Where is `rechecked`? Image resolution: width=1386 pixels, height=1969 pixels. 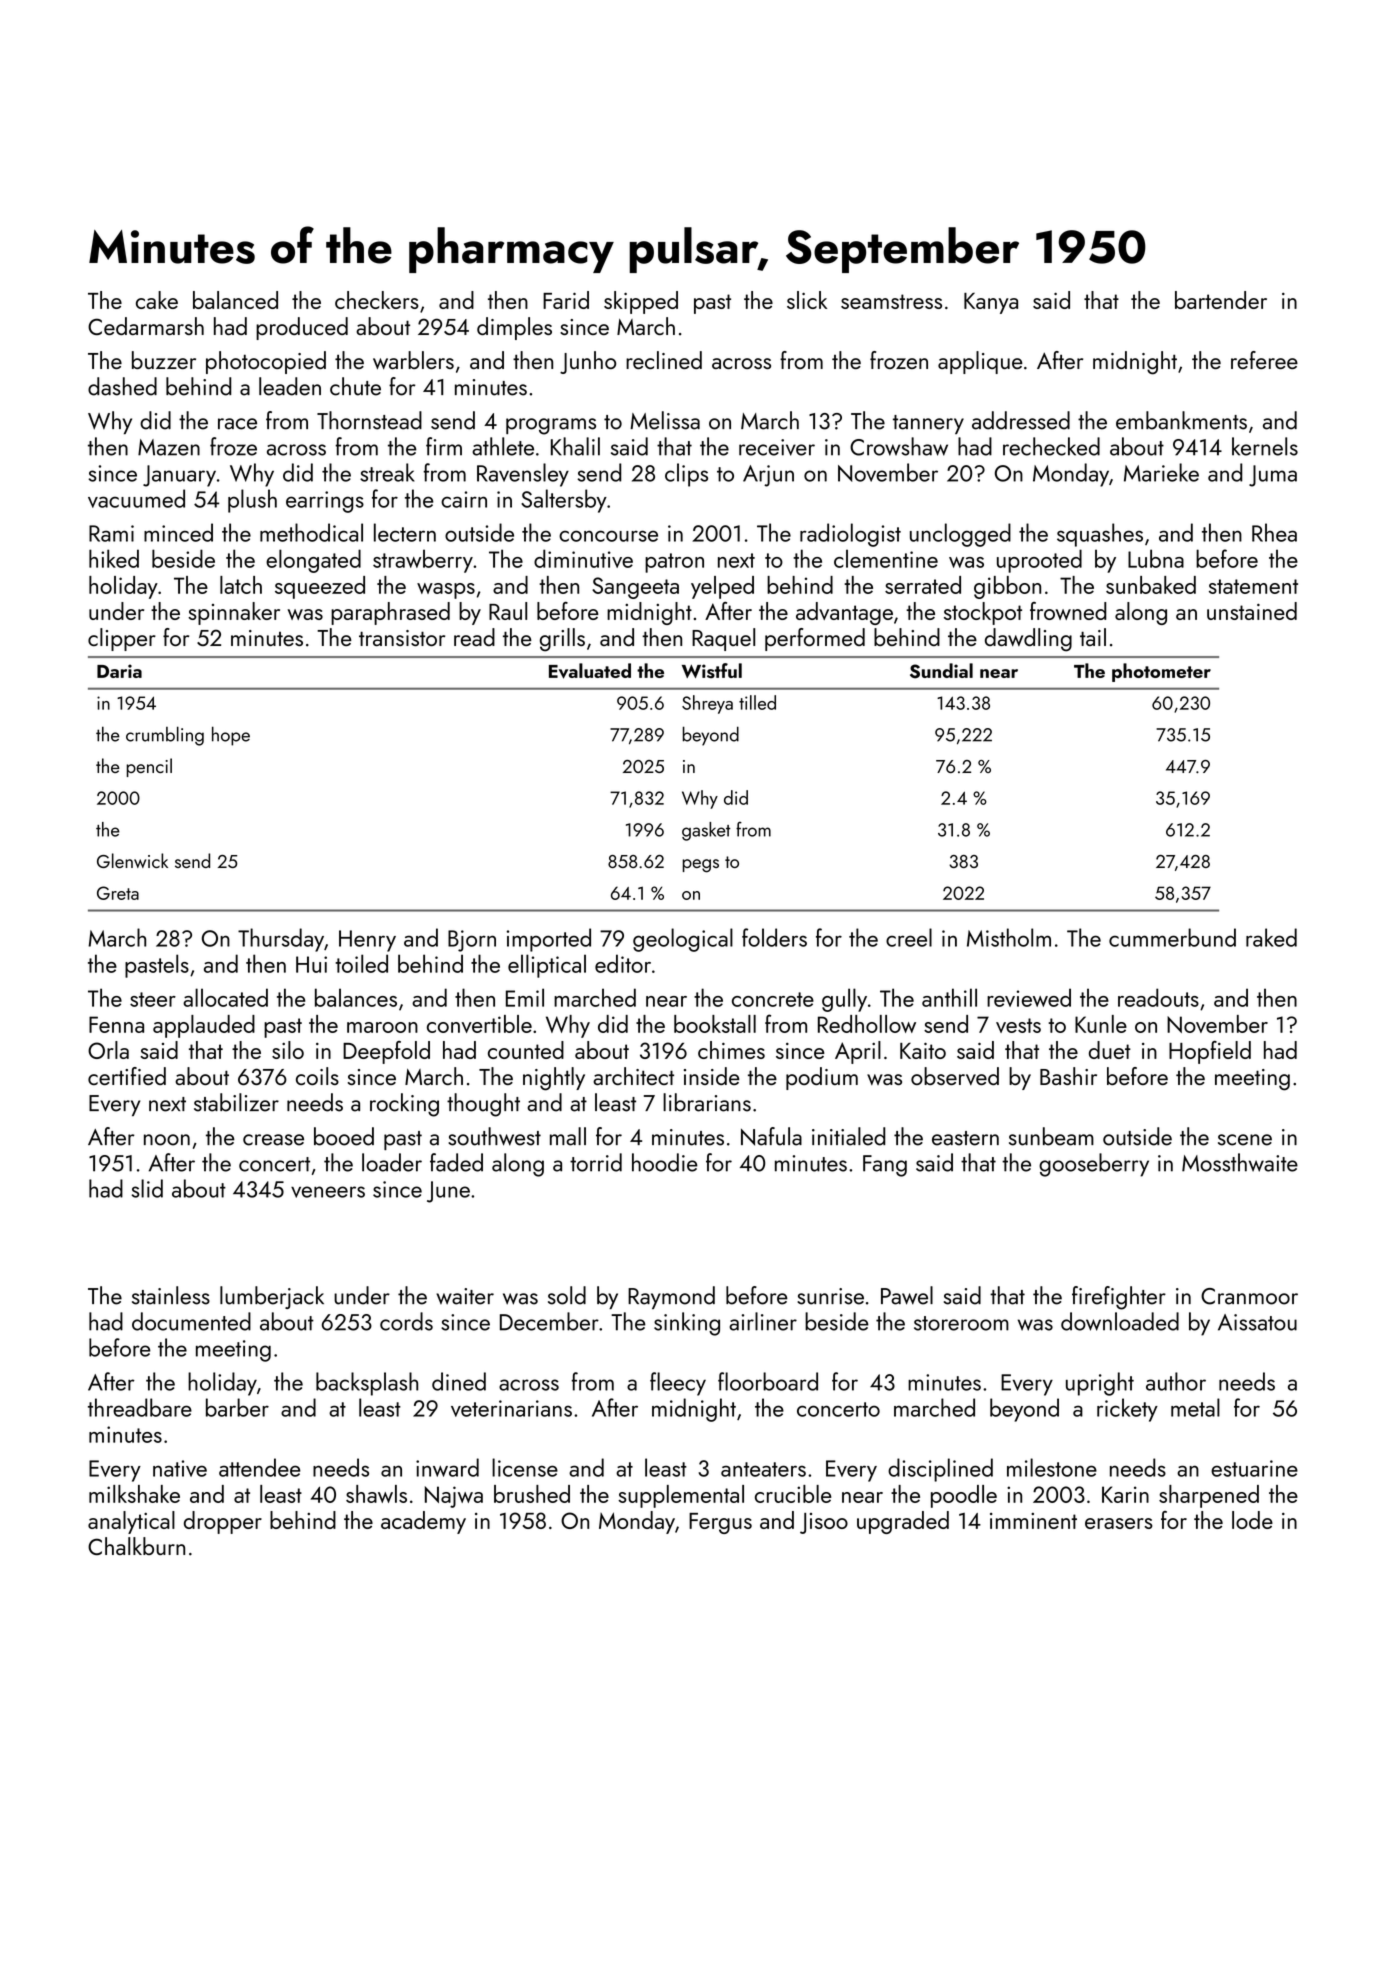
rechecked is located at coordinates (1051, 446).
